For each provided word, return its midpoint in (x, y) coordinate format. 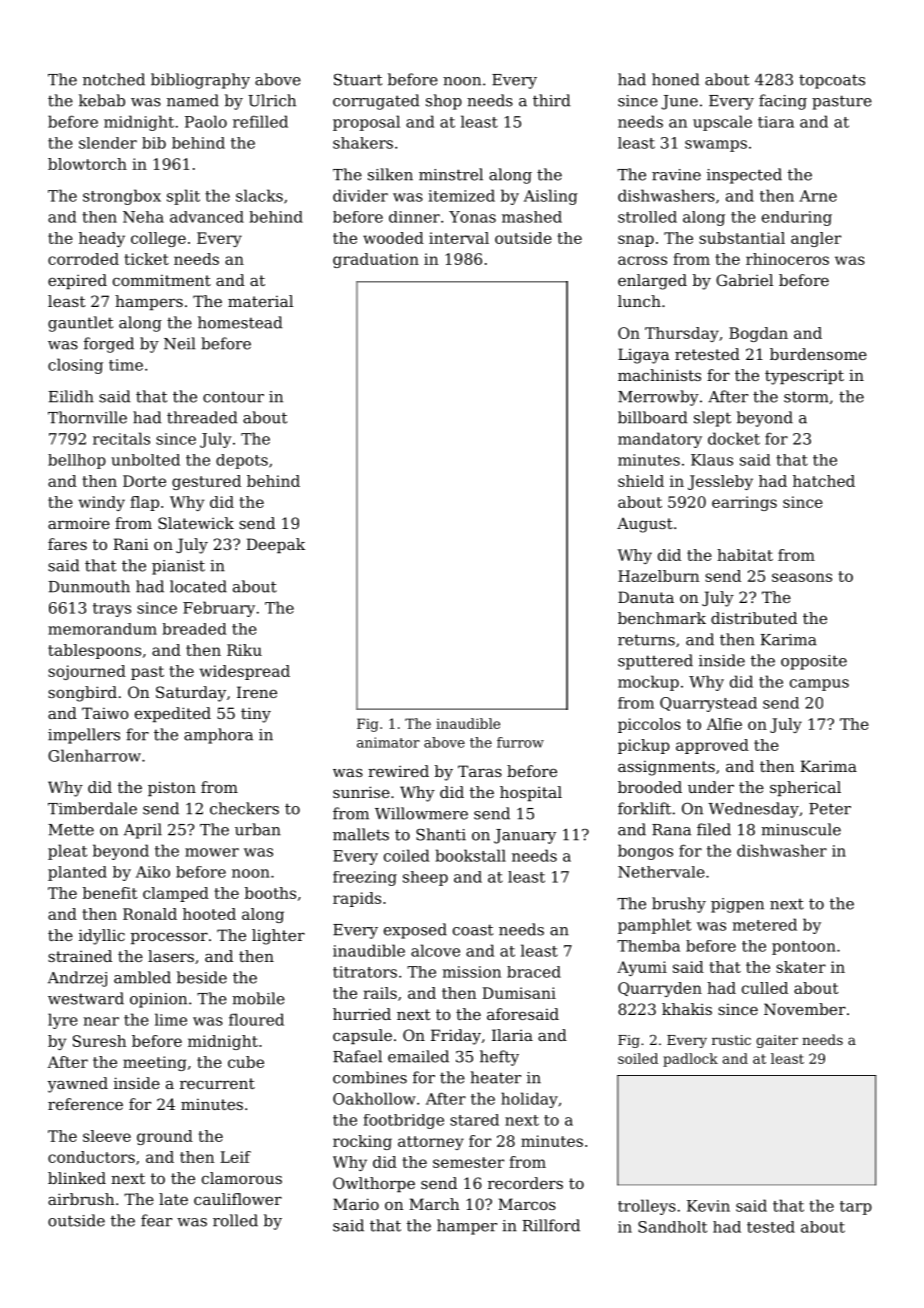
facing (783, 102)
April (143, 831)
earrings (744, 503)
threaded (202, 417)
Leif (235, 1157)
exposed (415, 931)
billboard (653, 417)
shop (444, 102)
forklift (644, 808)
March (434, 1204)
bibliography (200, 81)
